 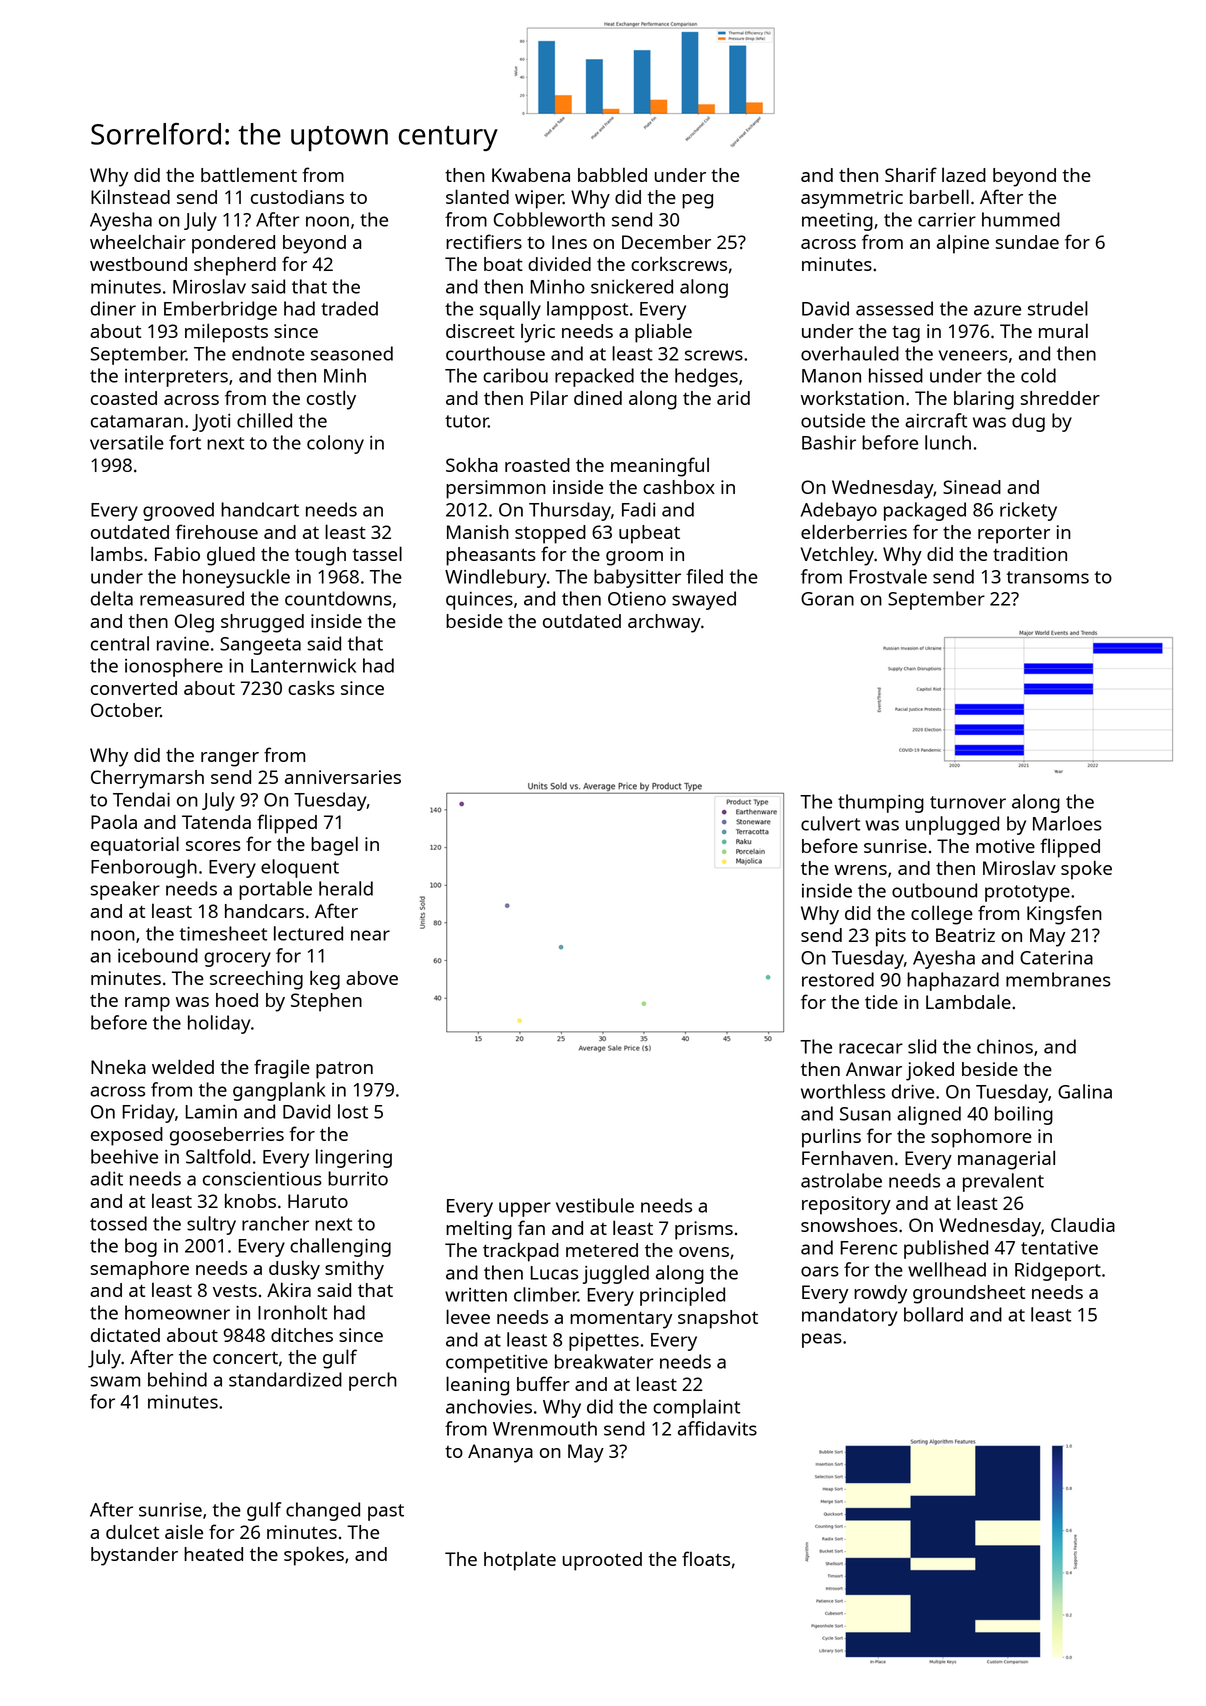 I want to click on melting, so click(x=479, y=1230).
